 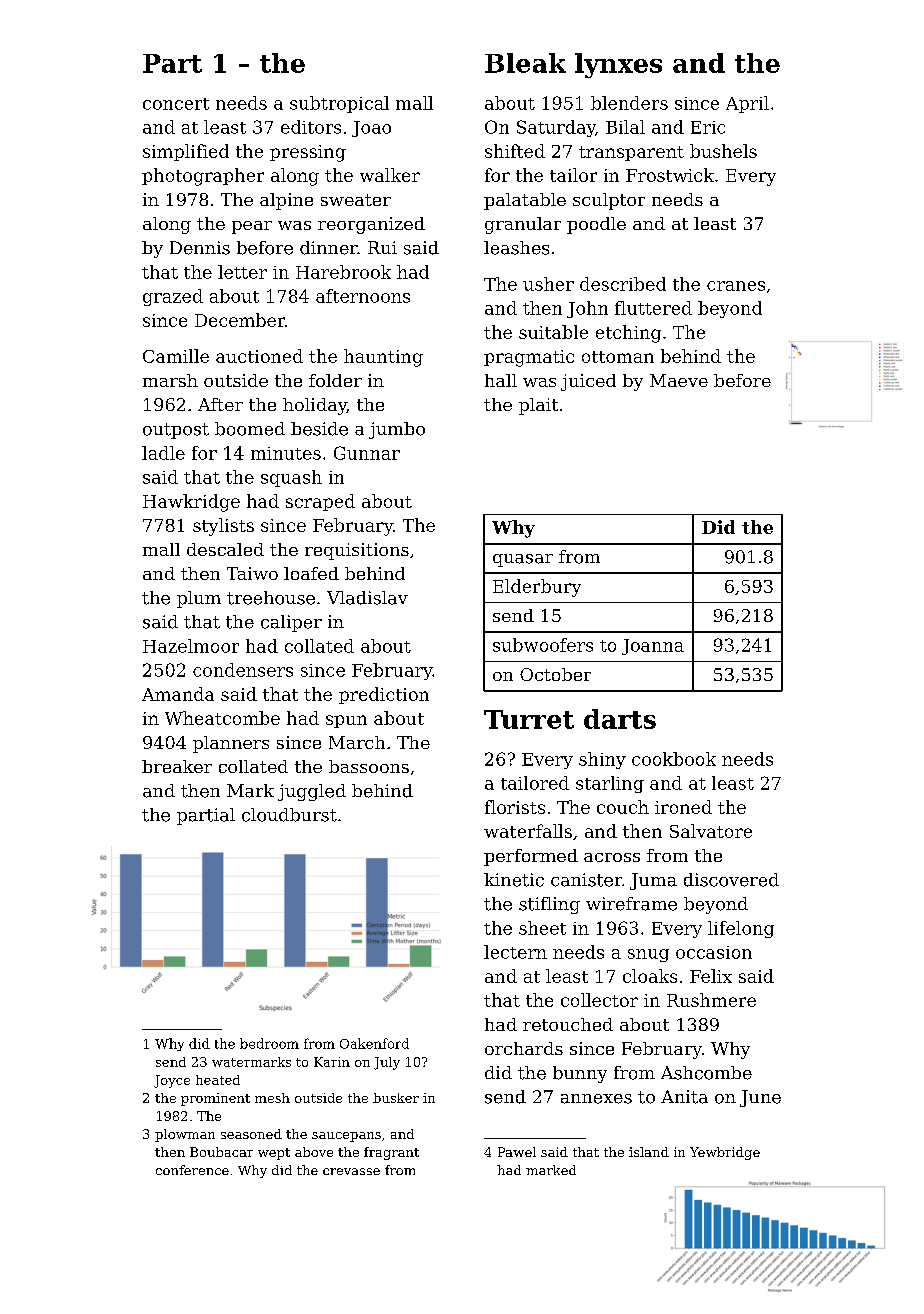 I want to click on cookbook, so click(x=674, y=759).
